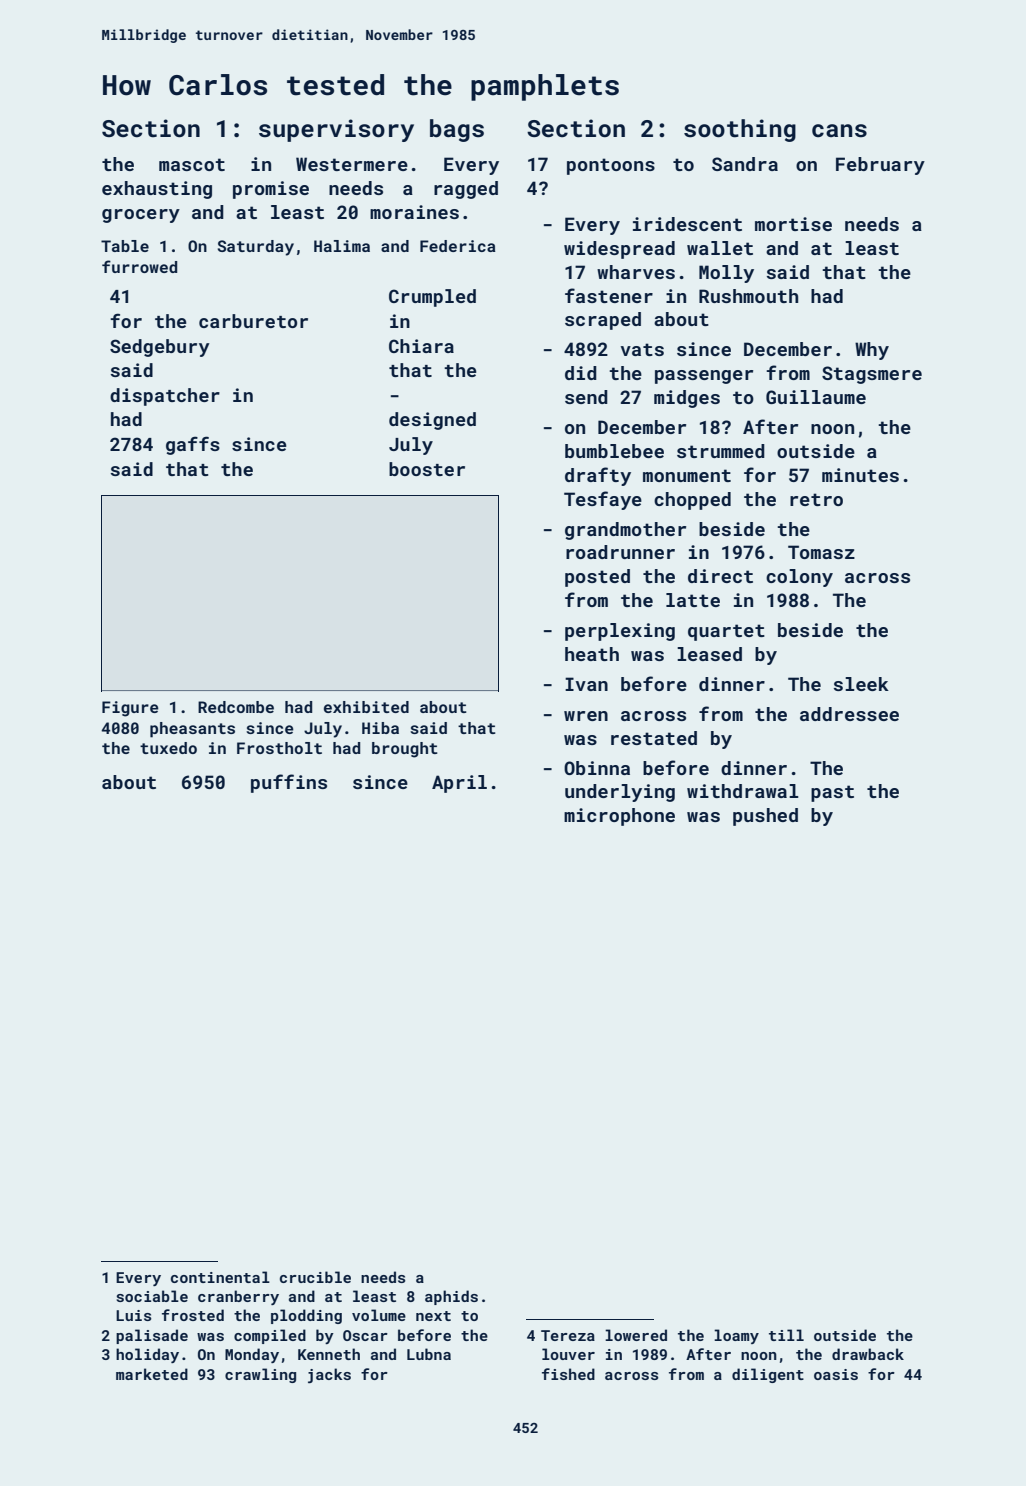 This document has height=1486, width=1026. What do you see at coordinates (880, 166) in the document?
I see `February` at bounding box center [880, 166].
